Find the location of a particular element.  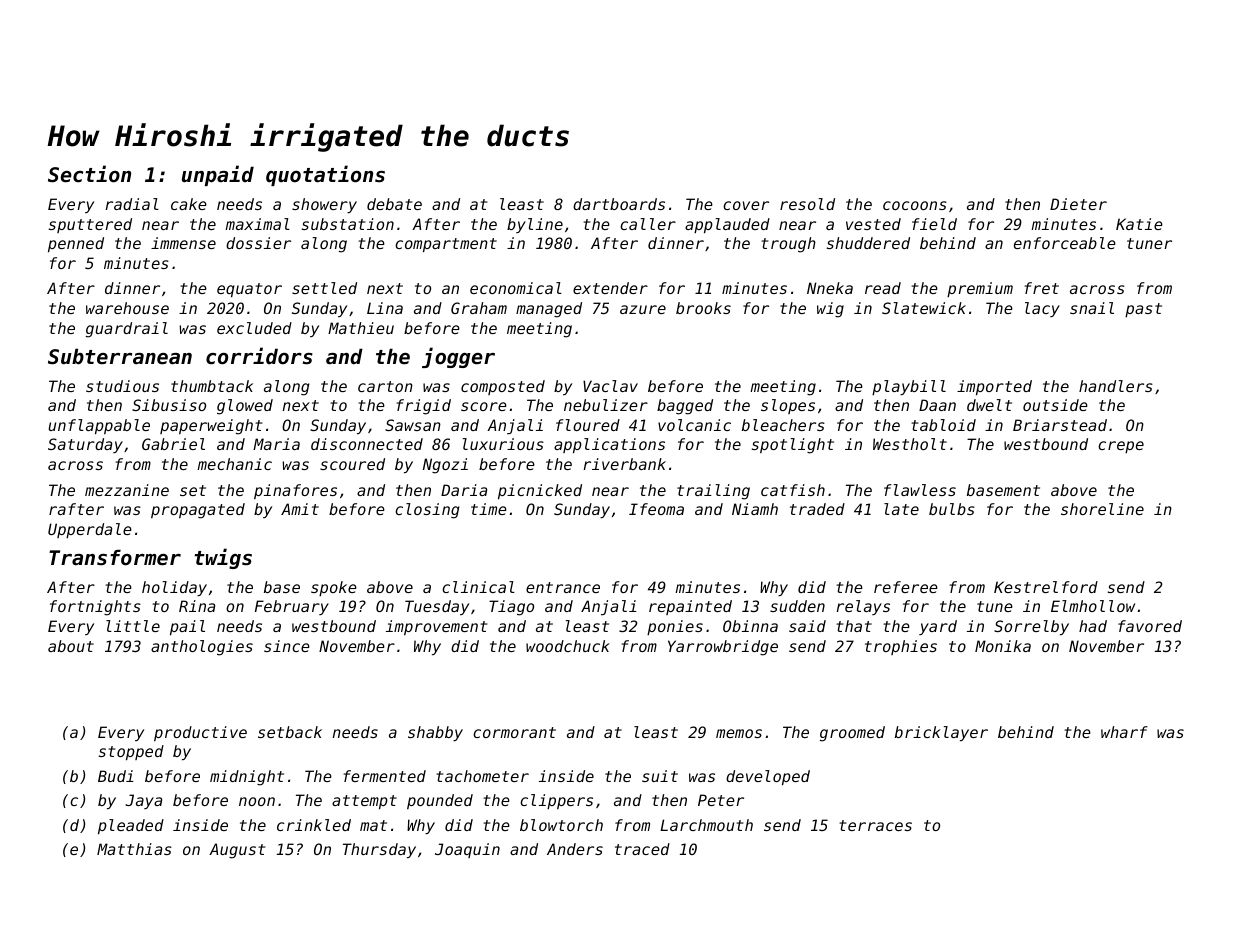

guardrail is located at coordinates (127, 330).
